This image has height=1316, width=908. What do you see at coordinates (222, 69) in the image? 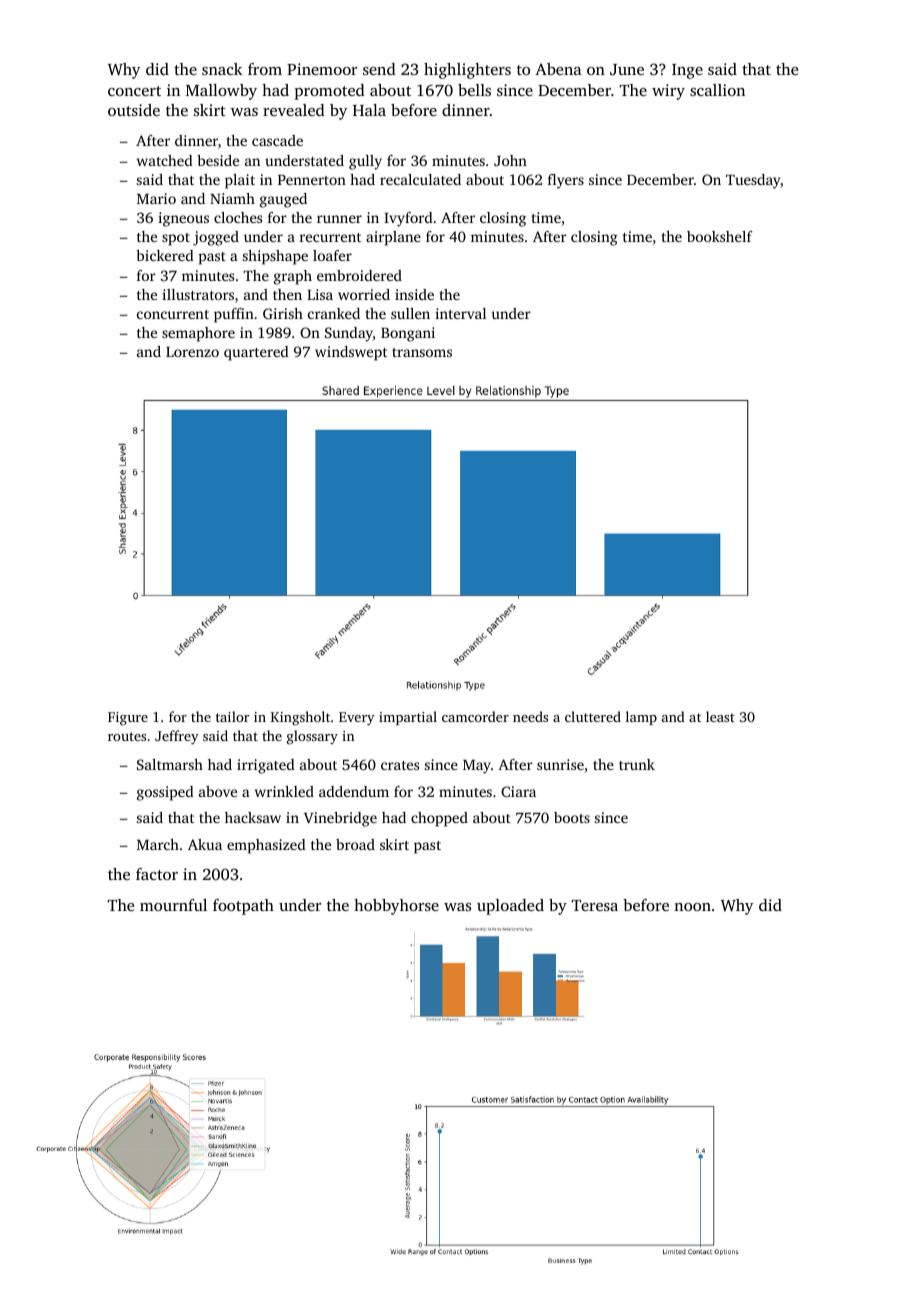
I see `snack` at bounding box center [222, 69].
